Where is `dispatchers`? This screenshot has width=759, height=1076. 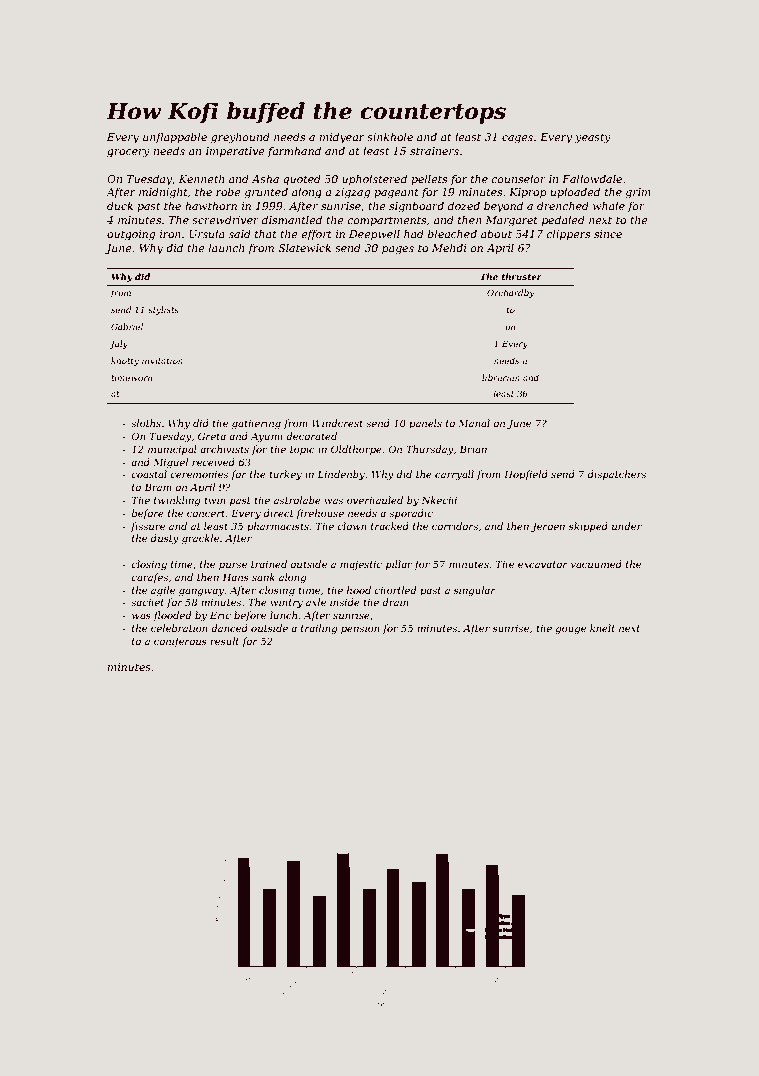 dispatchers is located at coordinates (617, 475).
